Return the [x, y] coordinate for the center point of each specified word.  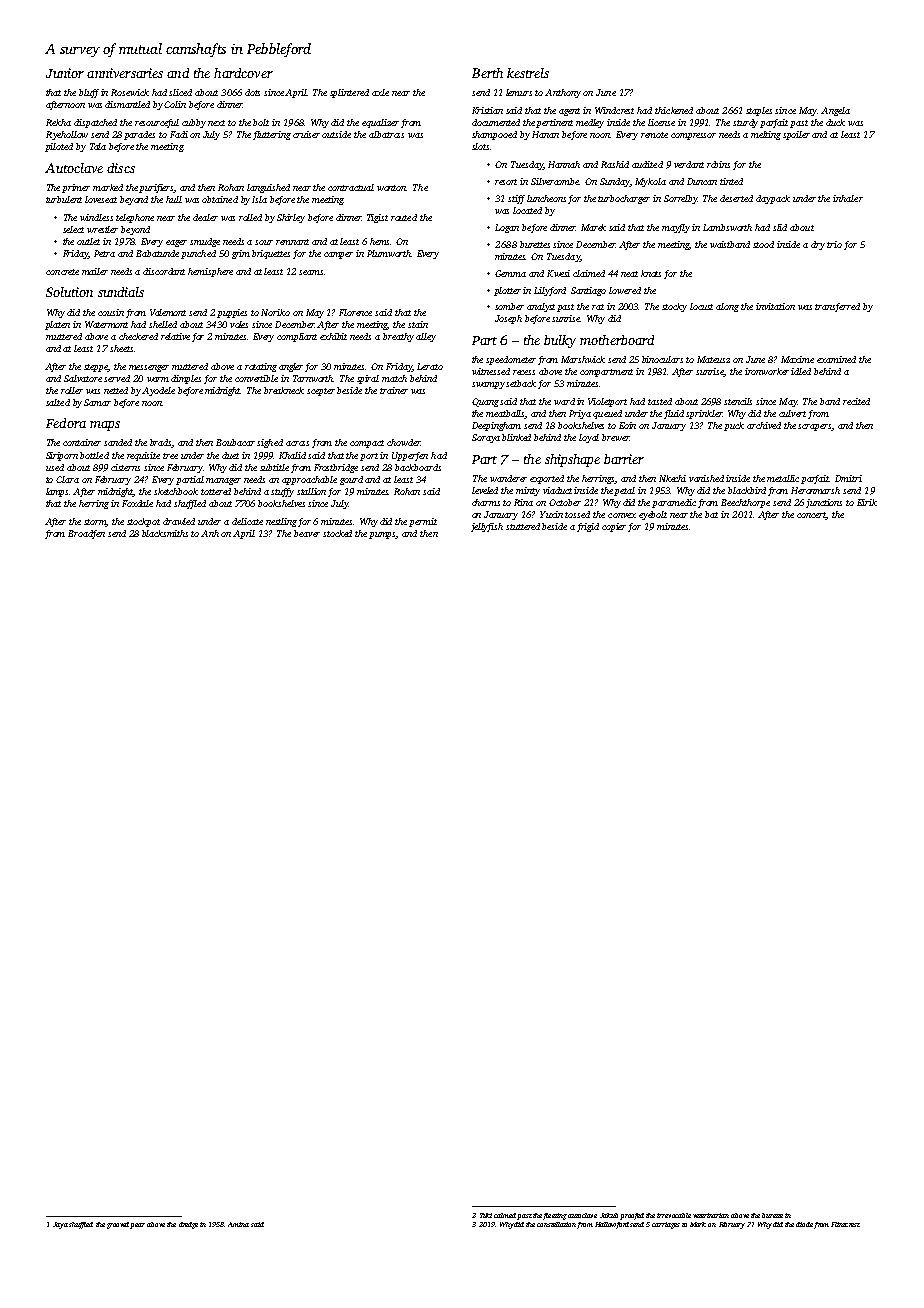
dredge [188, 1225]
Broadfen [86, 534]
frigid [588, 527]
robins [718, 164]
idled [801, 371]
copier [614, 527]
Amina [238, 1224]
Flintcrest [845, 1224]
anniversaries [125, 73]
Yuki [486, 1215]
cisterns [125, 467]
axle [380, 92]
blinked [516, 437]
